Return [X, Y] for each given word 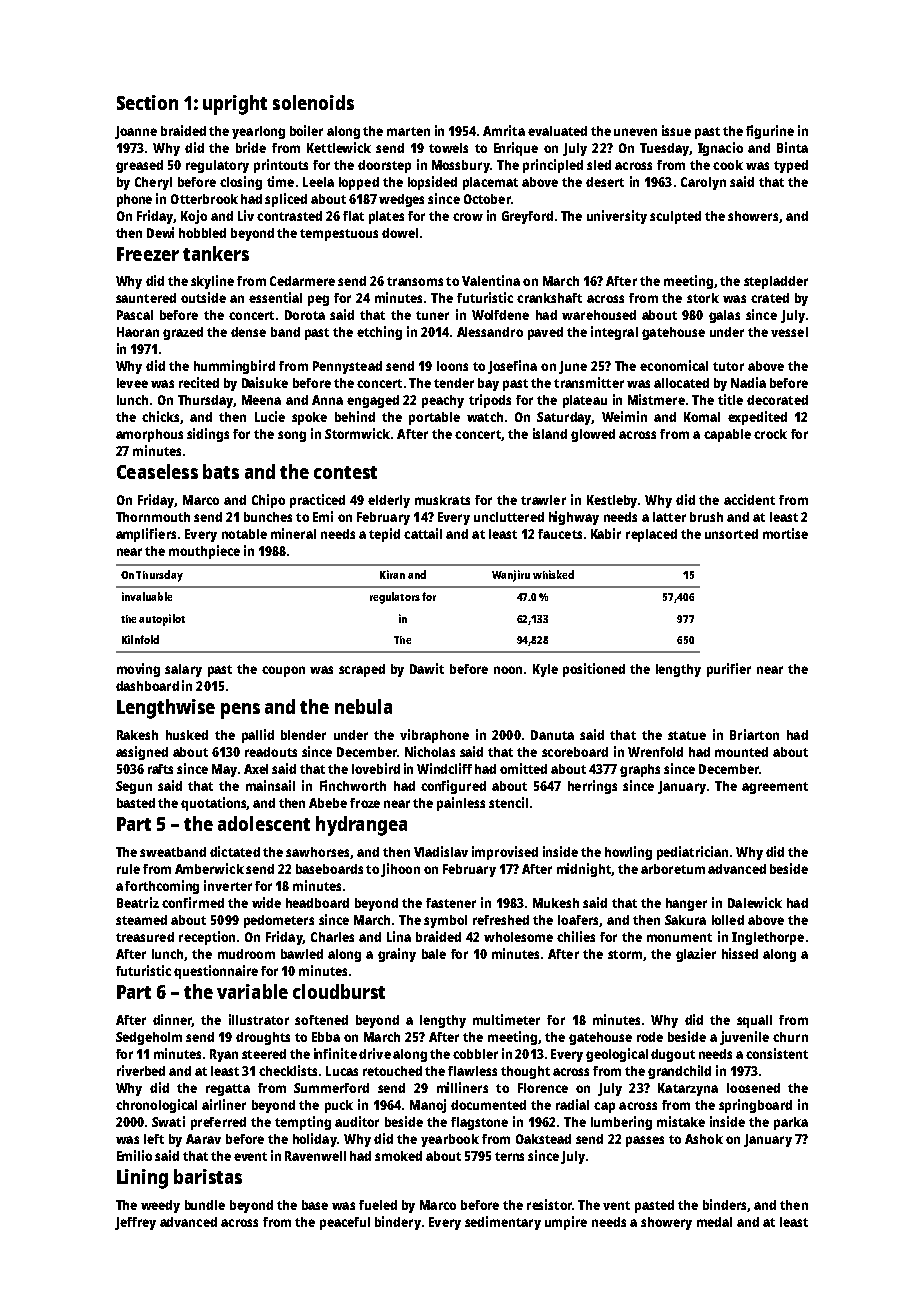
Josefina [512, 367]
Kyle [545, 670]
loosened [753, 1088]
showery [666, 1223]
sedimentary [503, 1223]
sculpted [675, 217]
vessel [789, 332]
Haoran [138, 332]
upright [235, 105]
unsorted [731, 534]
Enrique [516, 149]
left [154, 1139]
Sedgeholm [149, 1038]
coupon [283, 671]
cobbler [475, 1054]
